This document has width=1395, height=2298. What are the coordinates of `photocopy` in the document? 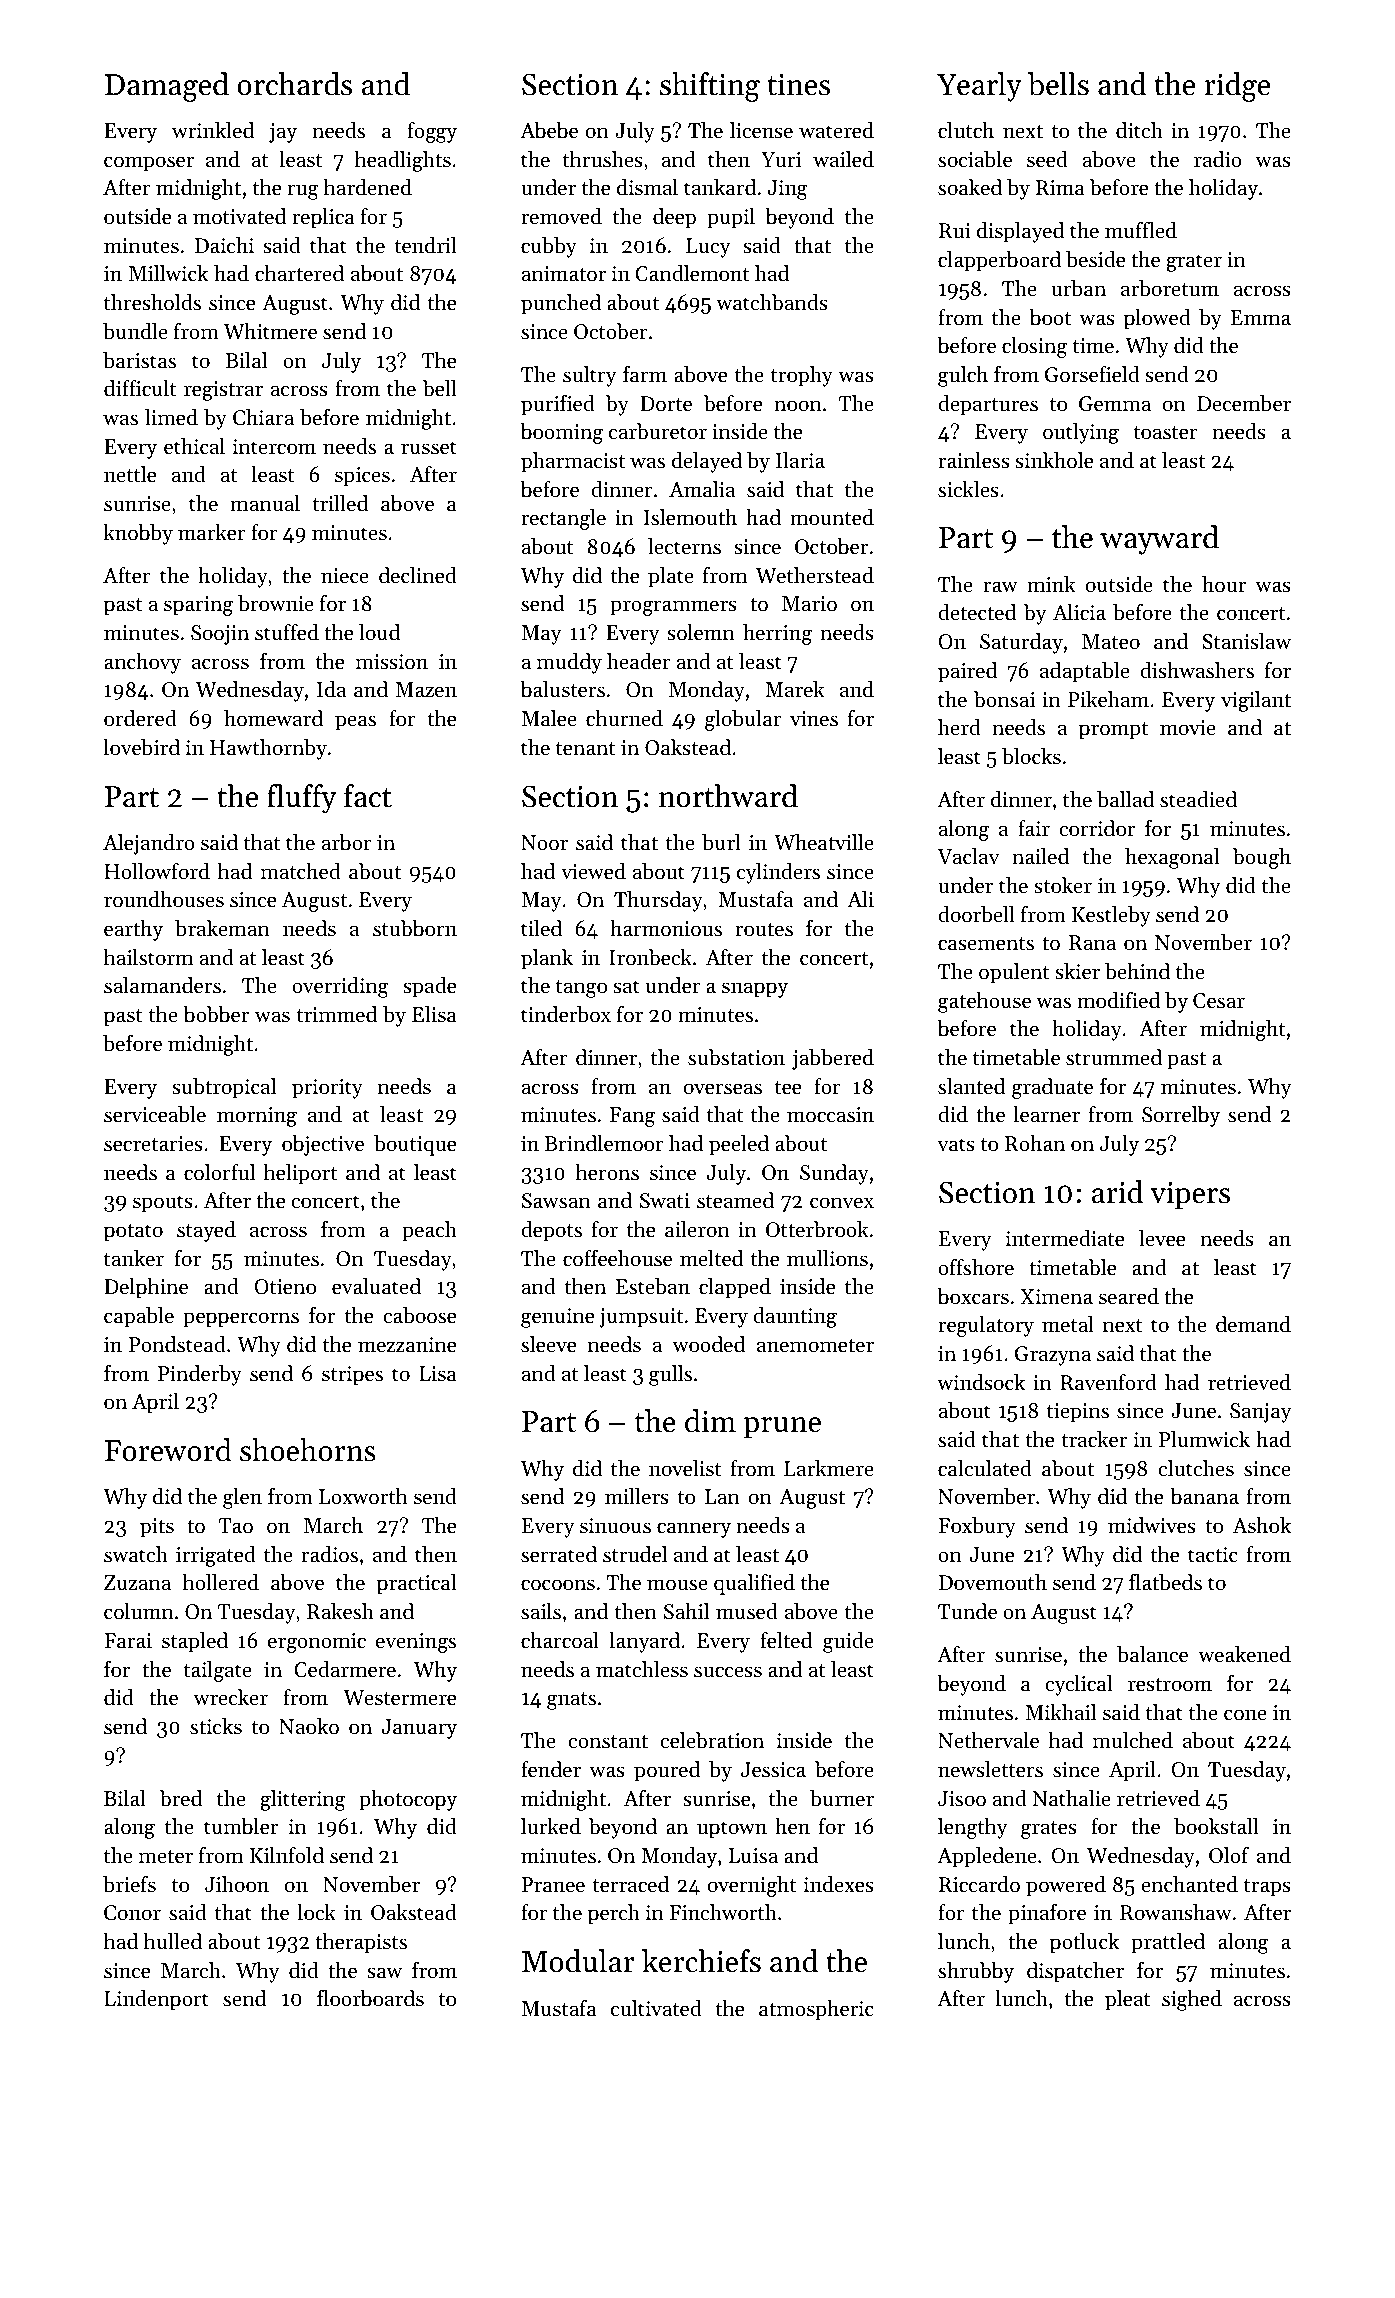 It's located at (408, 1800).
